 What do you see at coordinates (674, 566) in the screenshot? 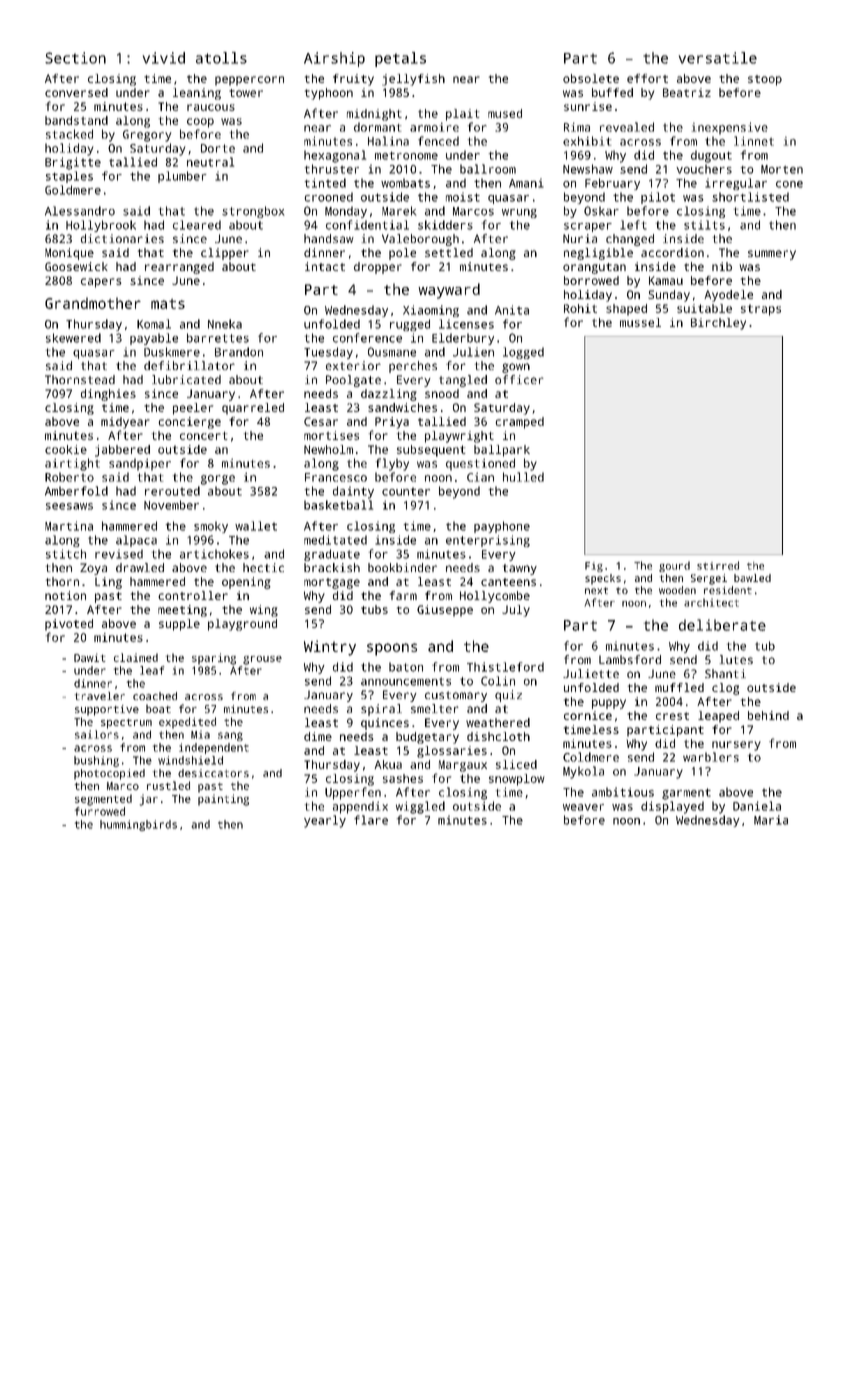
I see `gourd` at bounding box center [674, 566].
